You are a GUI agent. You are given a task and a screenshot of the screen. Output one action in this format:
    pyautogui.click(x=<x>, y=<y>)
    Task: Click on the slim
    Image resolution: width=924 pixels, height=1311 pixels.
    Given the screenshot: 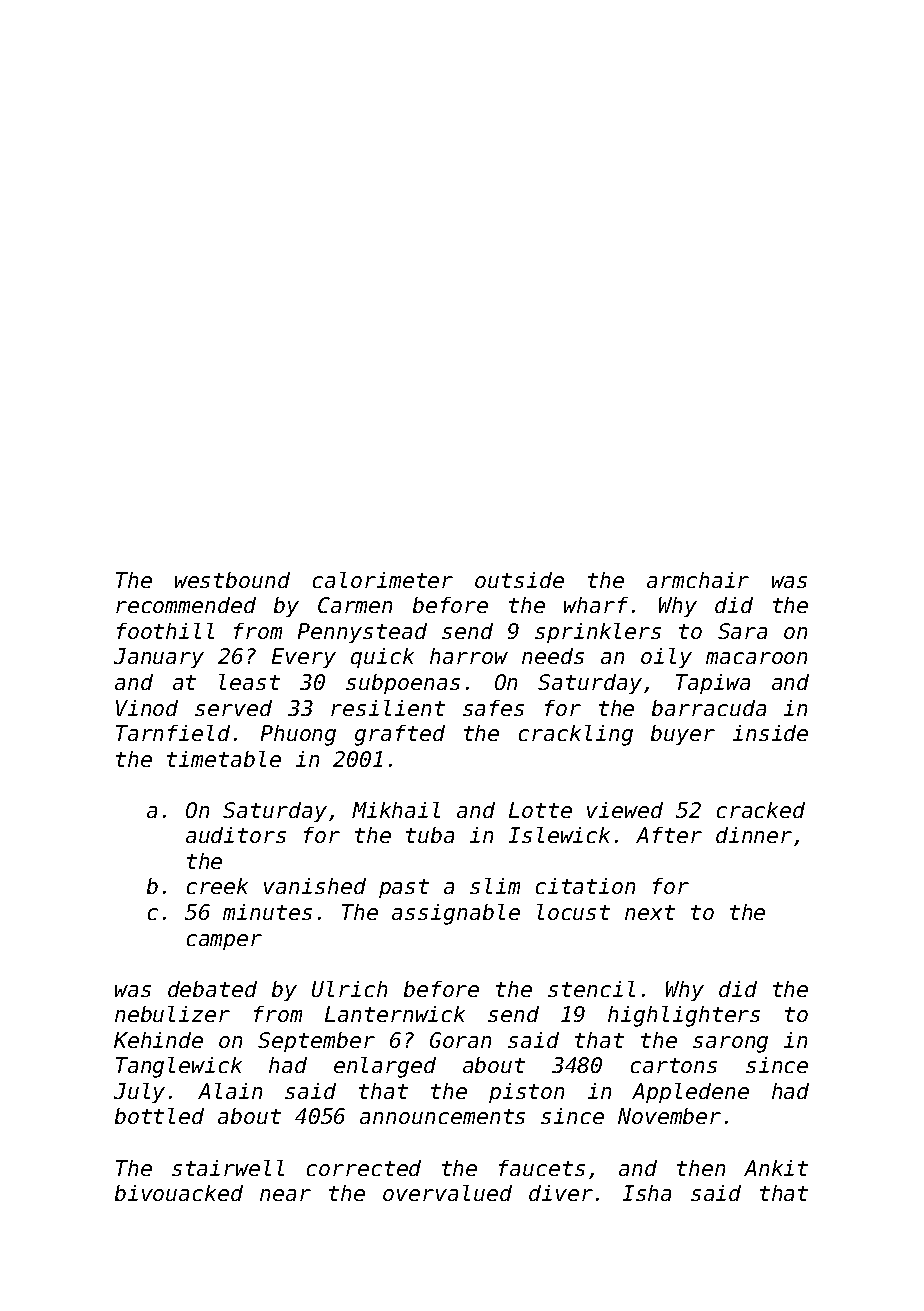 What is the action you would take?
    pyautogui.click(x=495, y=886)
